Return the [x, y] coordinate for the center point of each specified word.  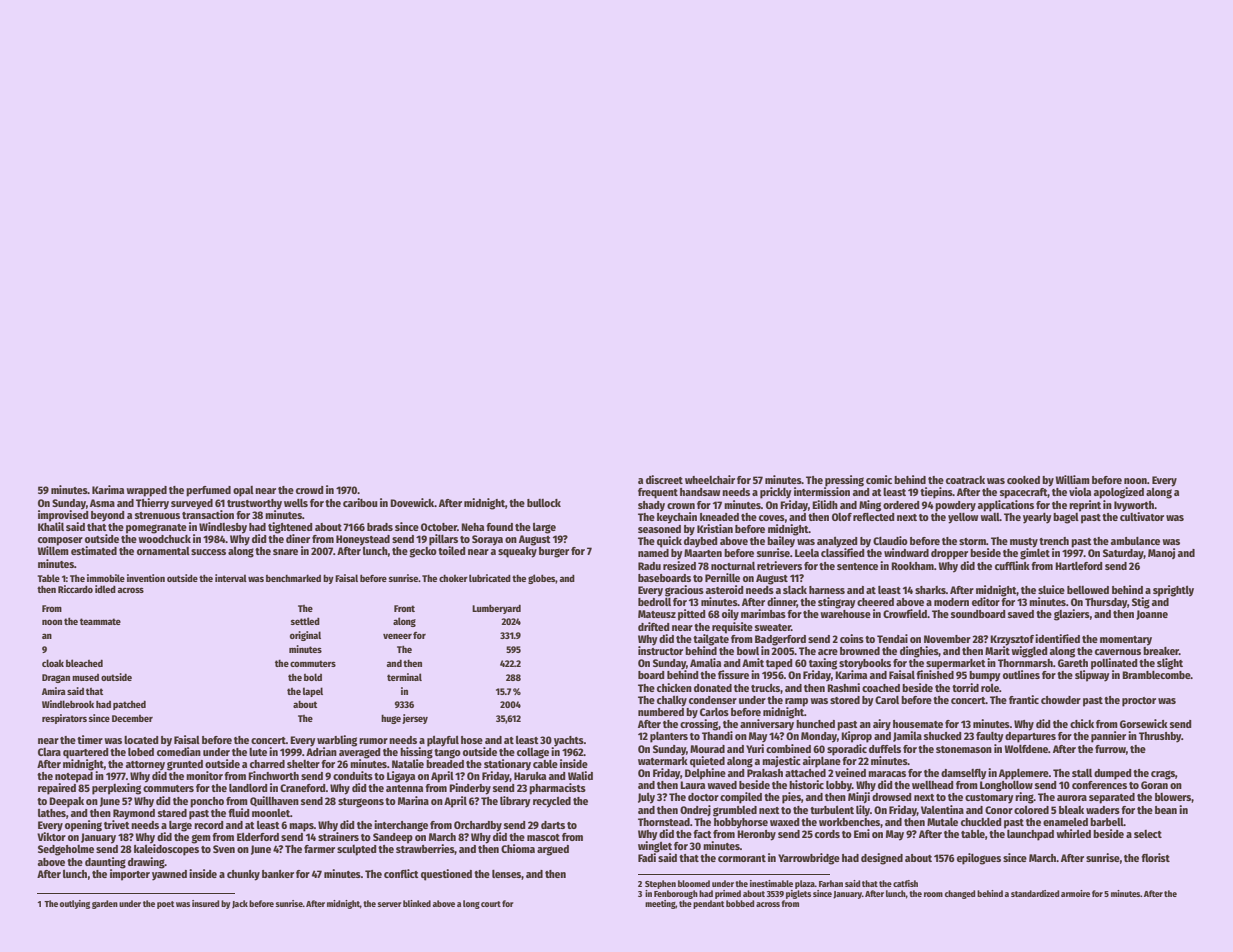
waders [1103, 810]
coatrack [965, 480]
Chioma [518, 848]
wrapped [146, 491]
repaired [57, 789]
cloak [53, 663]
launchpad [1030, 835]
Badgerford [780, 640]
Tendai [892, 638]
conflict [401, 873]
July [646, 798]
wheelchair [710, 479]
